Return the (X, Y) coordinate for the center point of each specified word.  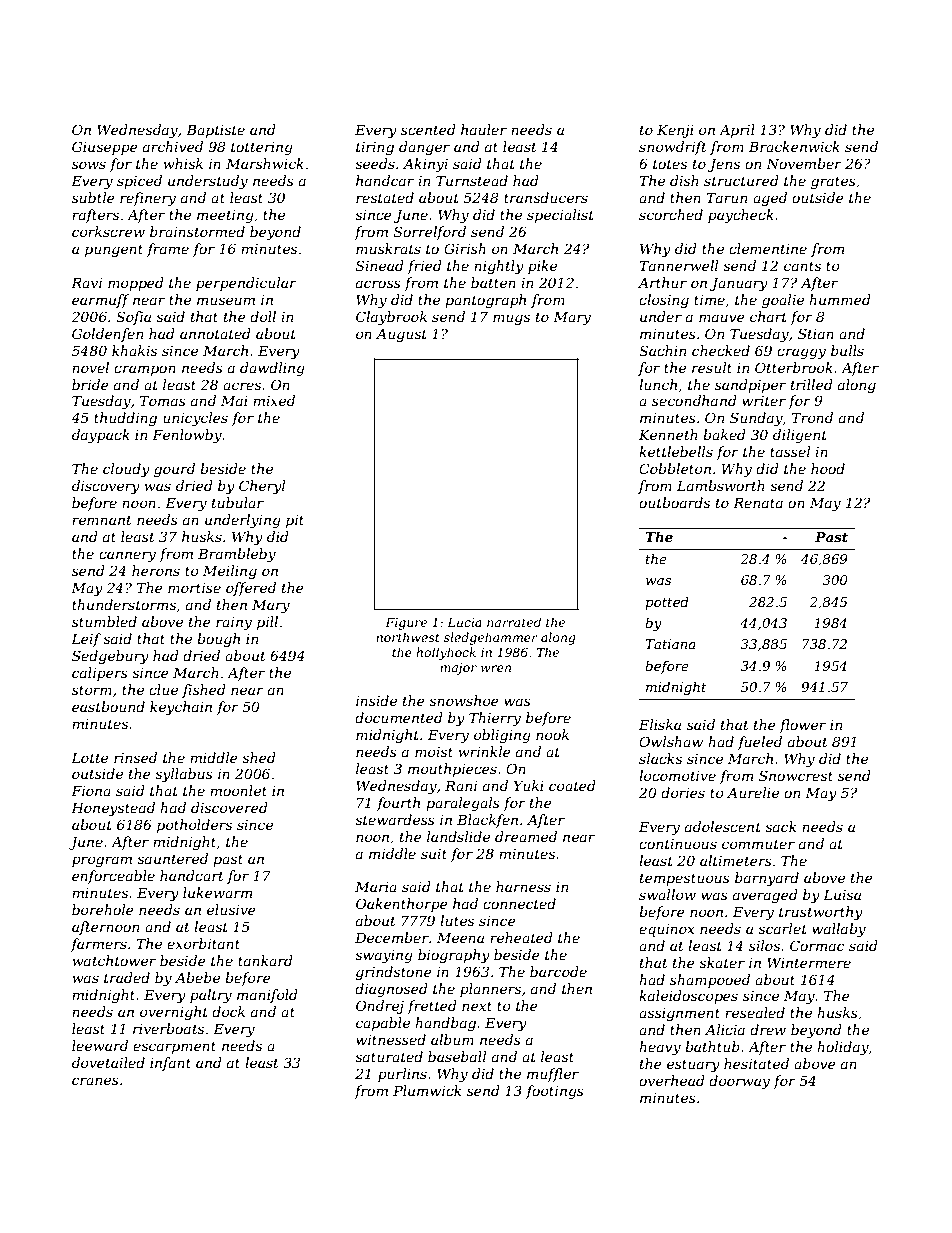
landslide (458, 836)
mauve (722, 318)
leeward (100, 1045)
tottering (262, 148)
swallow (667, 894)
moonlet (238, 790)
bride (90, 384)
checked (721, 350)
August (401, 335)
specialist (560, 216)
